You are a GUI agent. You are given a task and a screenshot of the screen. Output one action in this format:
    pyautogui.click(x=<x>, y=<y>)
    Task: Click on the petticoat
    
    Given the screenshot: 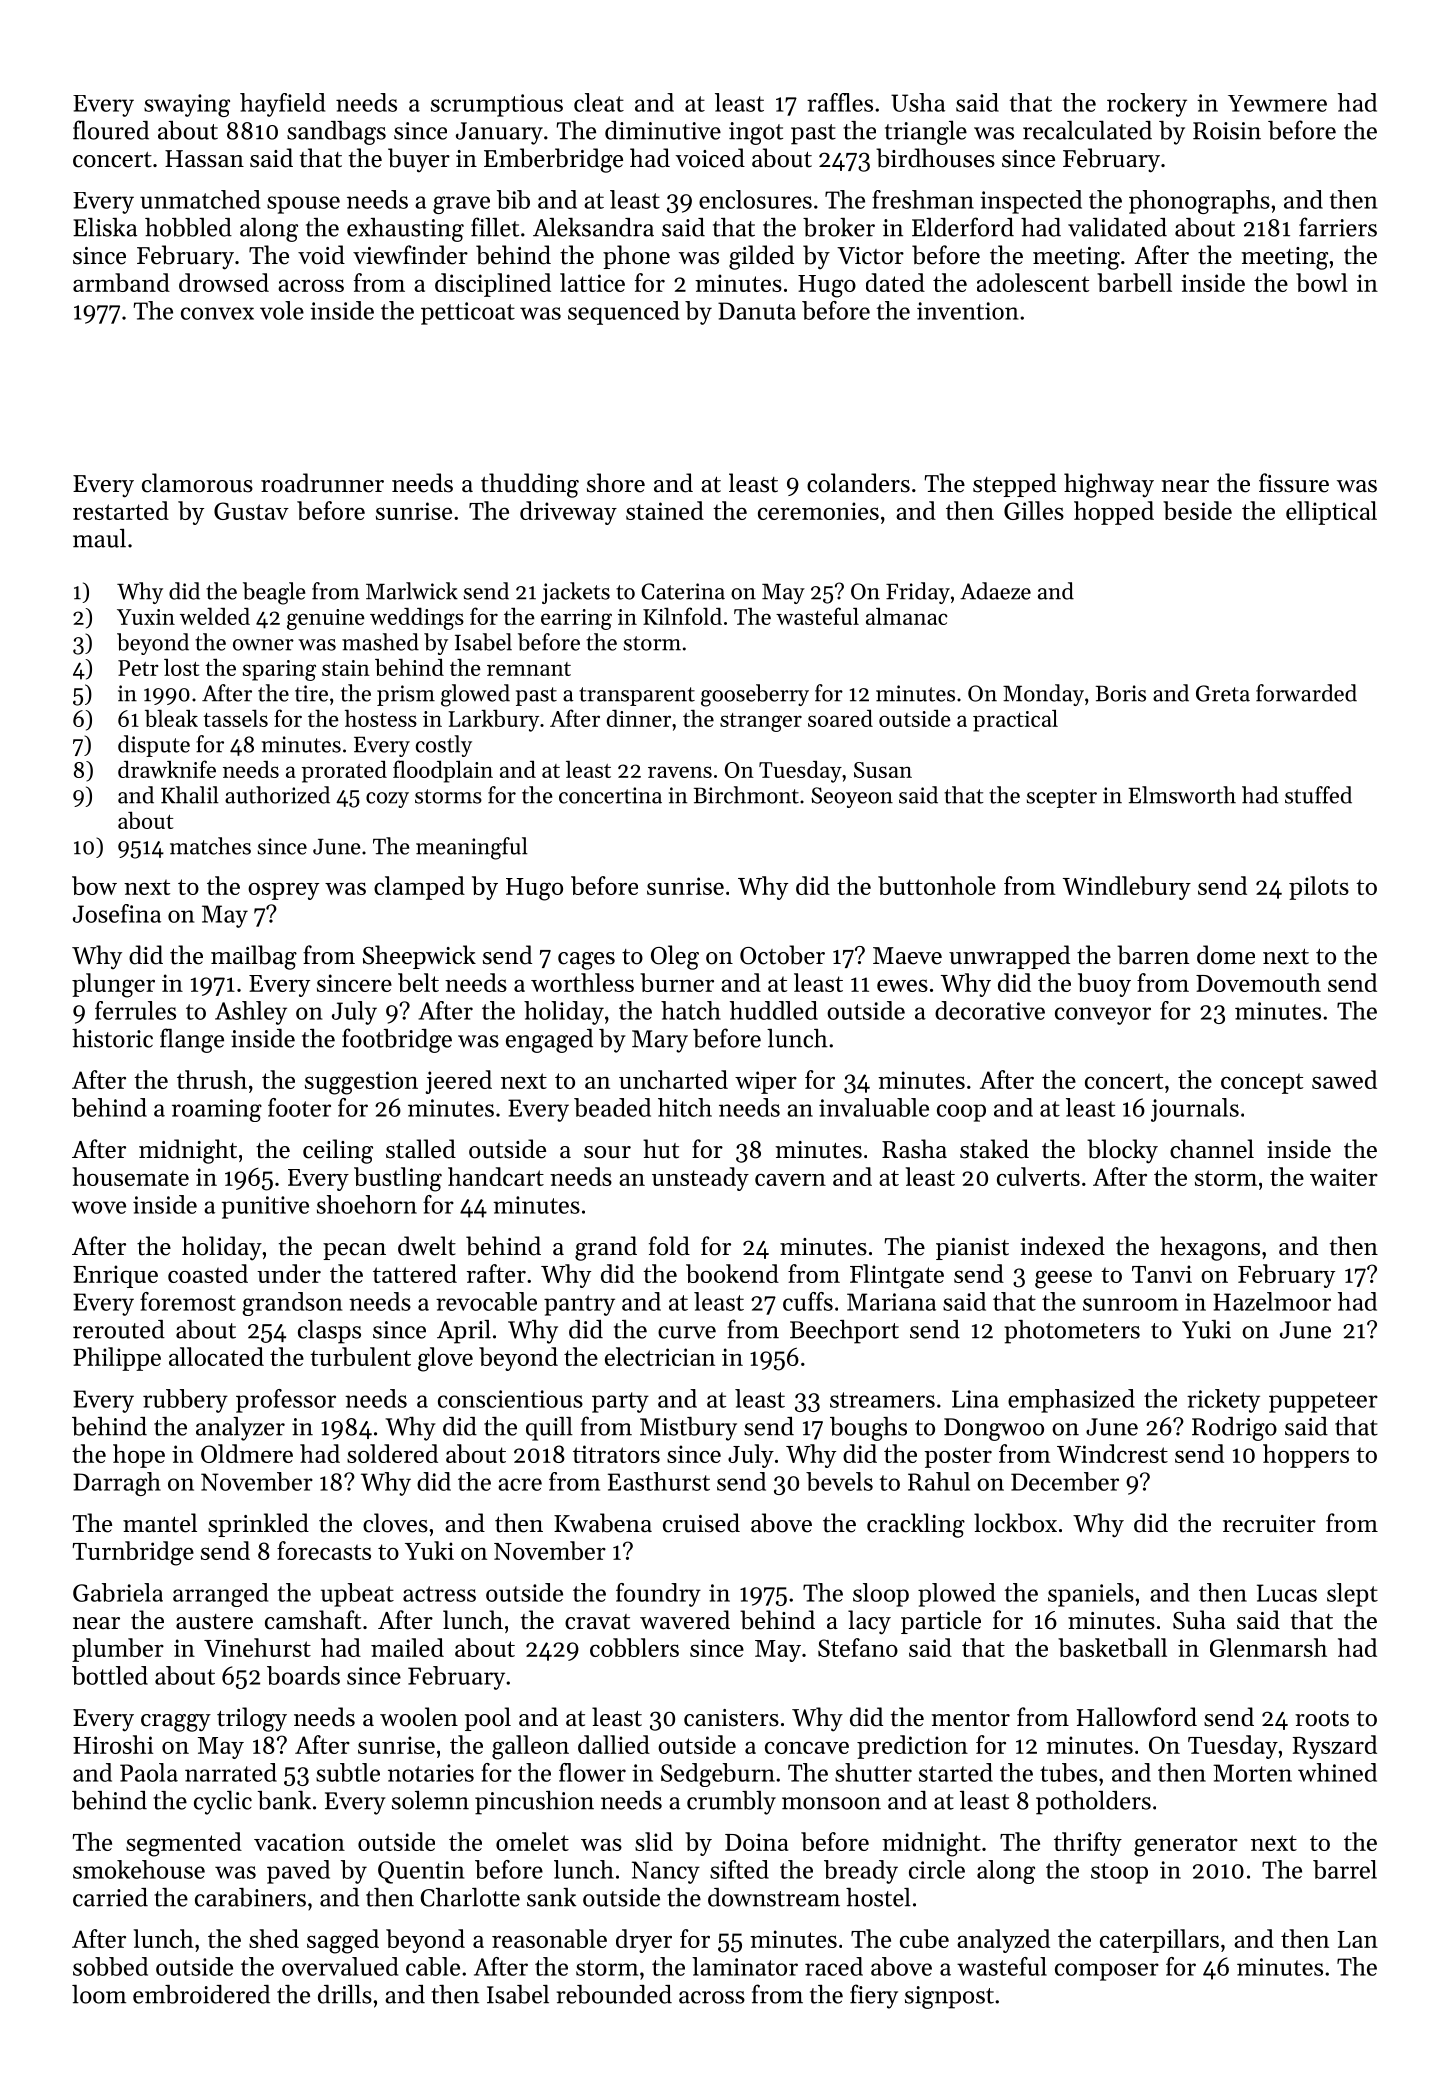 What is the action you would take?
    pyautogui.click(x=468, y=313)
